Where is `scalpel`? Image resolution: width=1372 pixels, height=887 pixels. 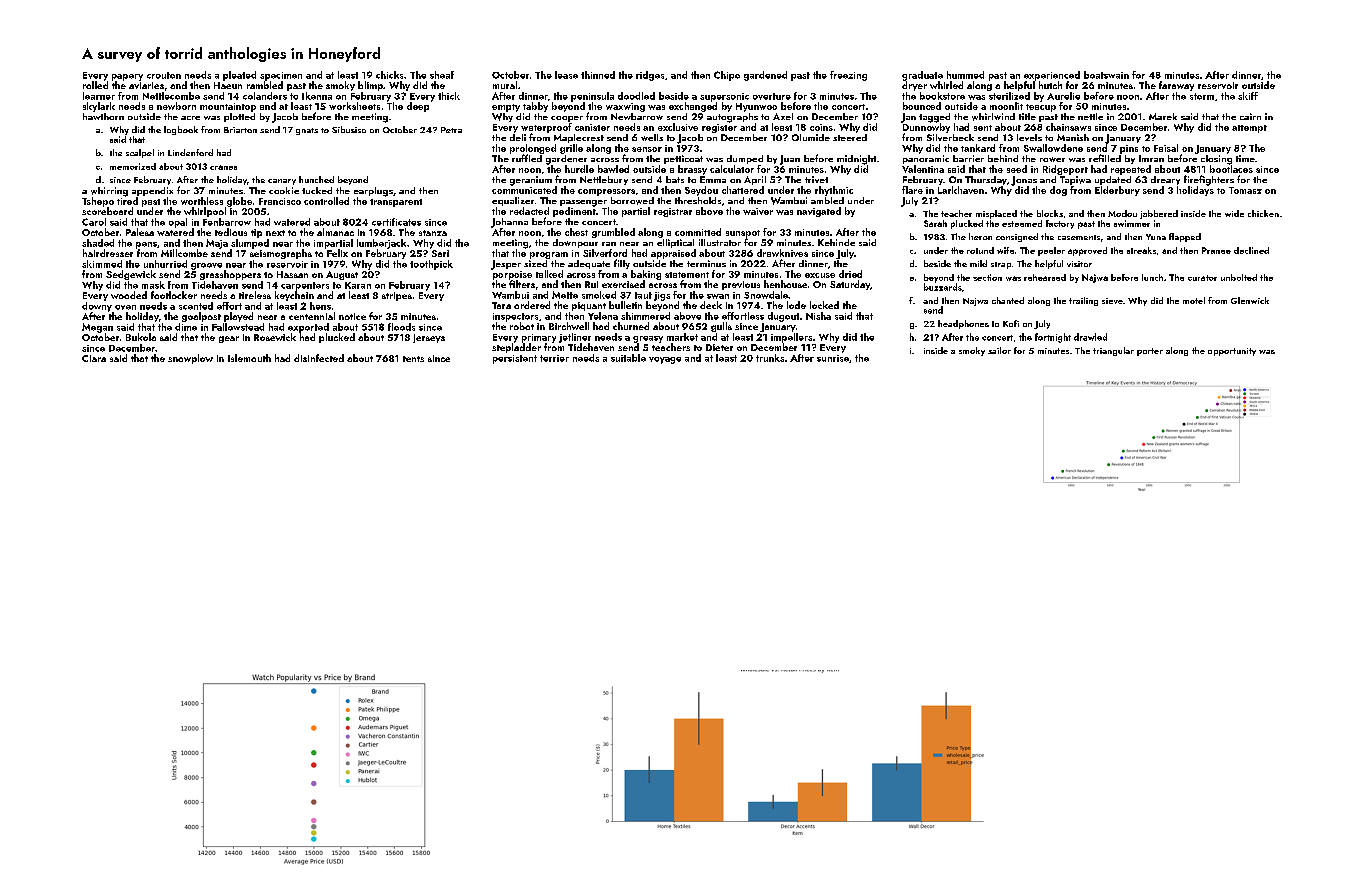 scalpel is located at coordinates (140, 153).
